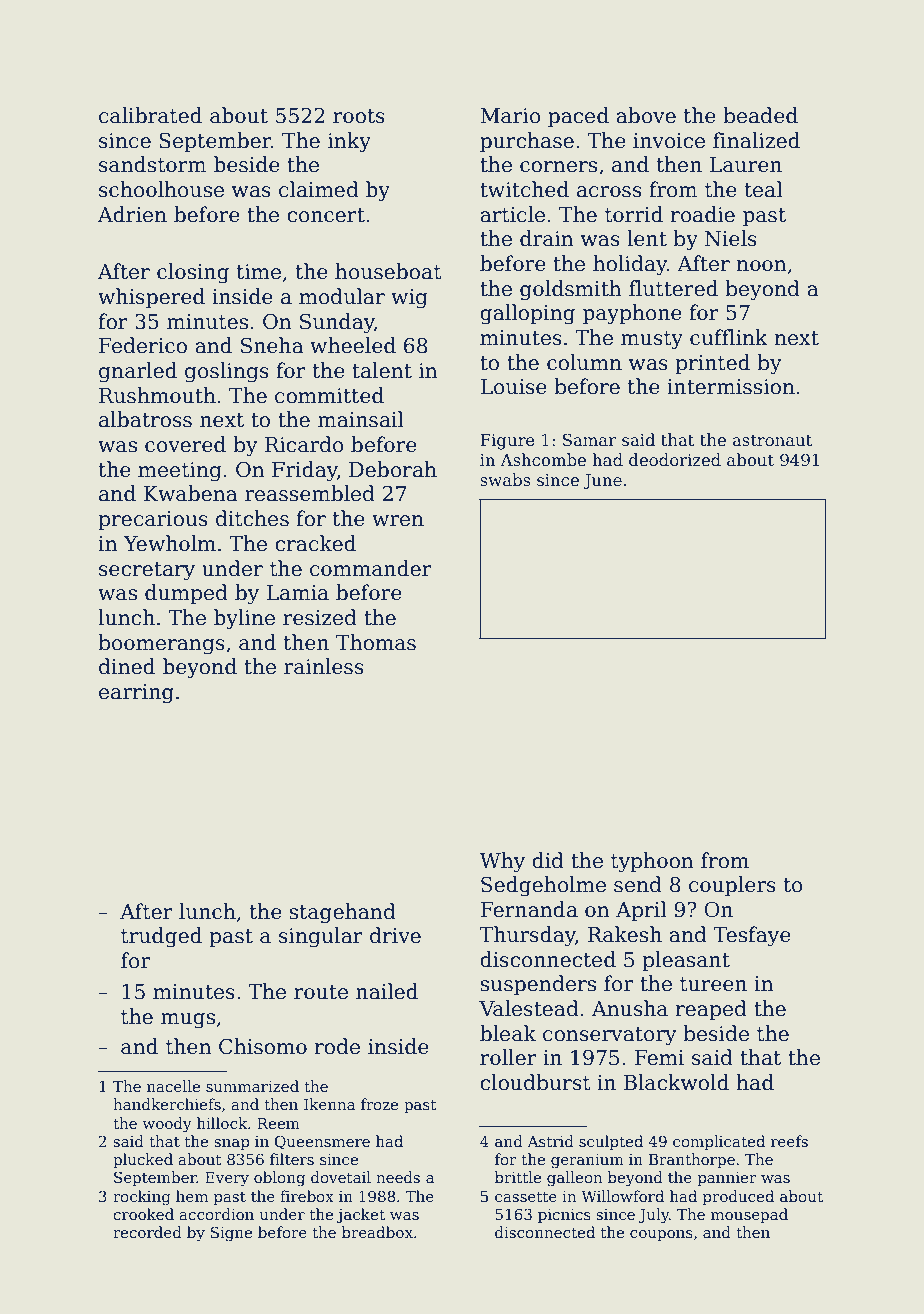 Image resolution: width=924 pixels, height=1314 pixels. What do you see at coordinates (359, 116) in the screenshot?
I see `roots` at bounding box center [359, 116].
